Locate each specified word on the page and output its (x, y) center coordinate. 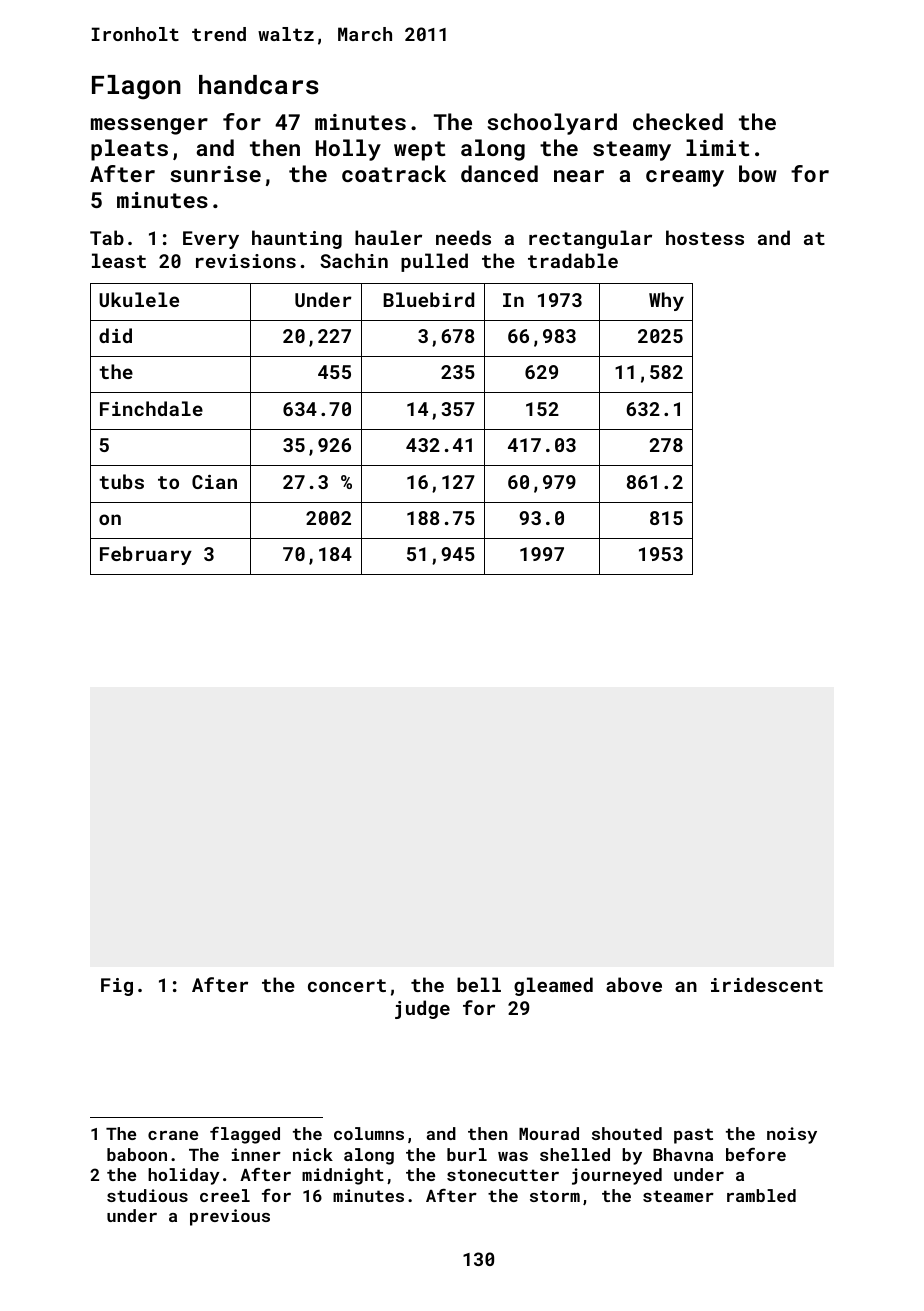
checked (678, 121)
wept (419, 151)
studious (147, 1195)
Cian (214, 482)
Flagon (136, 87)
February (146, 555)
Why (666, 301)
